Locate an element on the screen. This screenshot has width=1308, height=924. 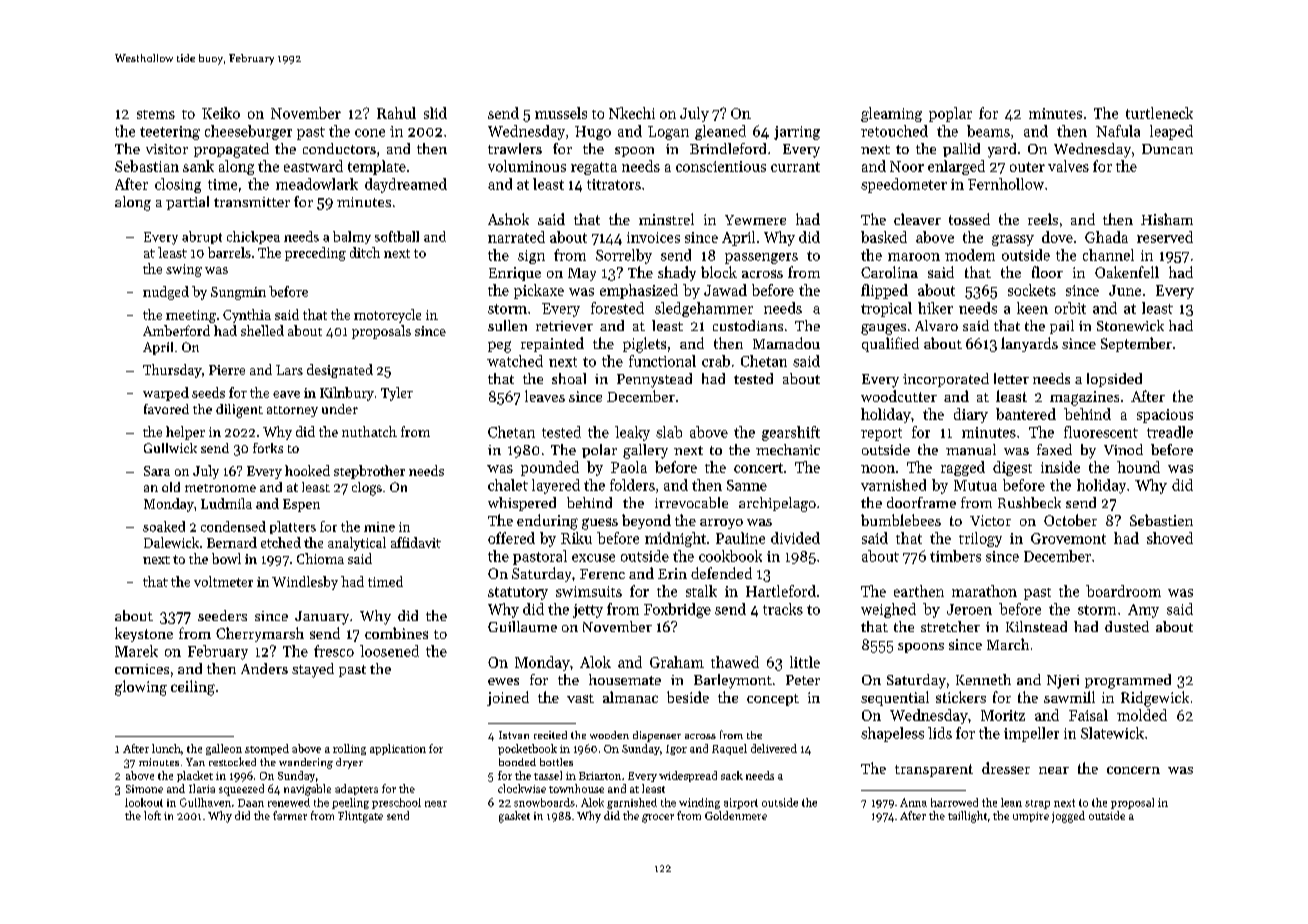
Raquel is located at coordinates (729, 749).
